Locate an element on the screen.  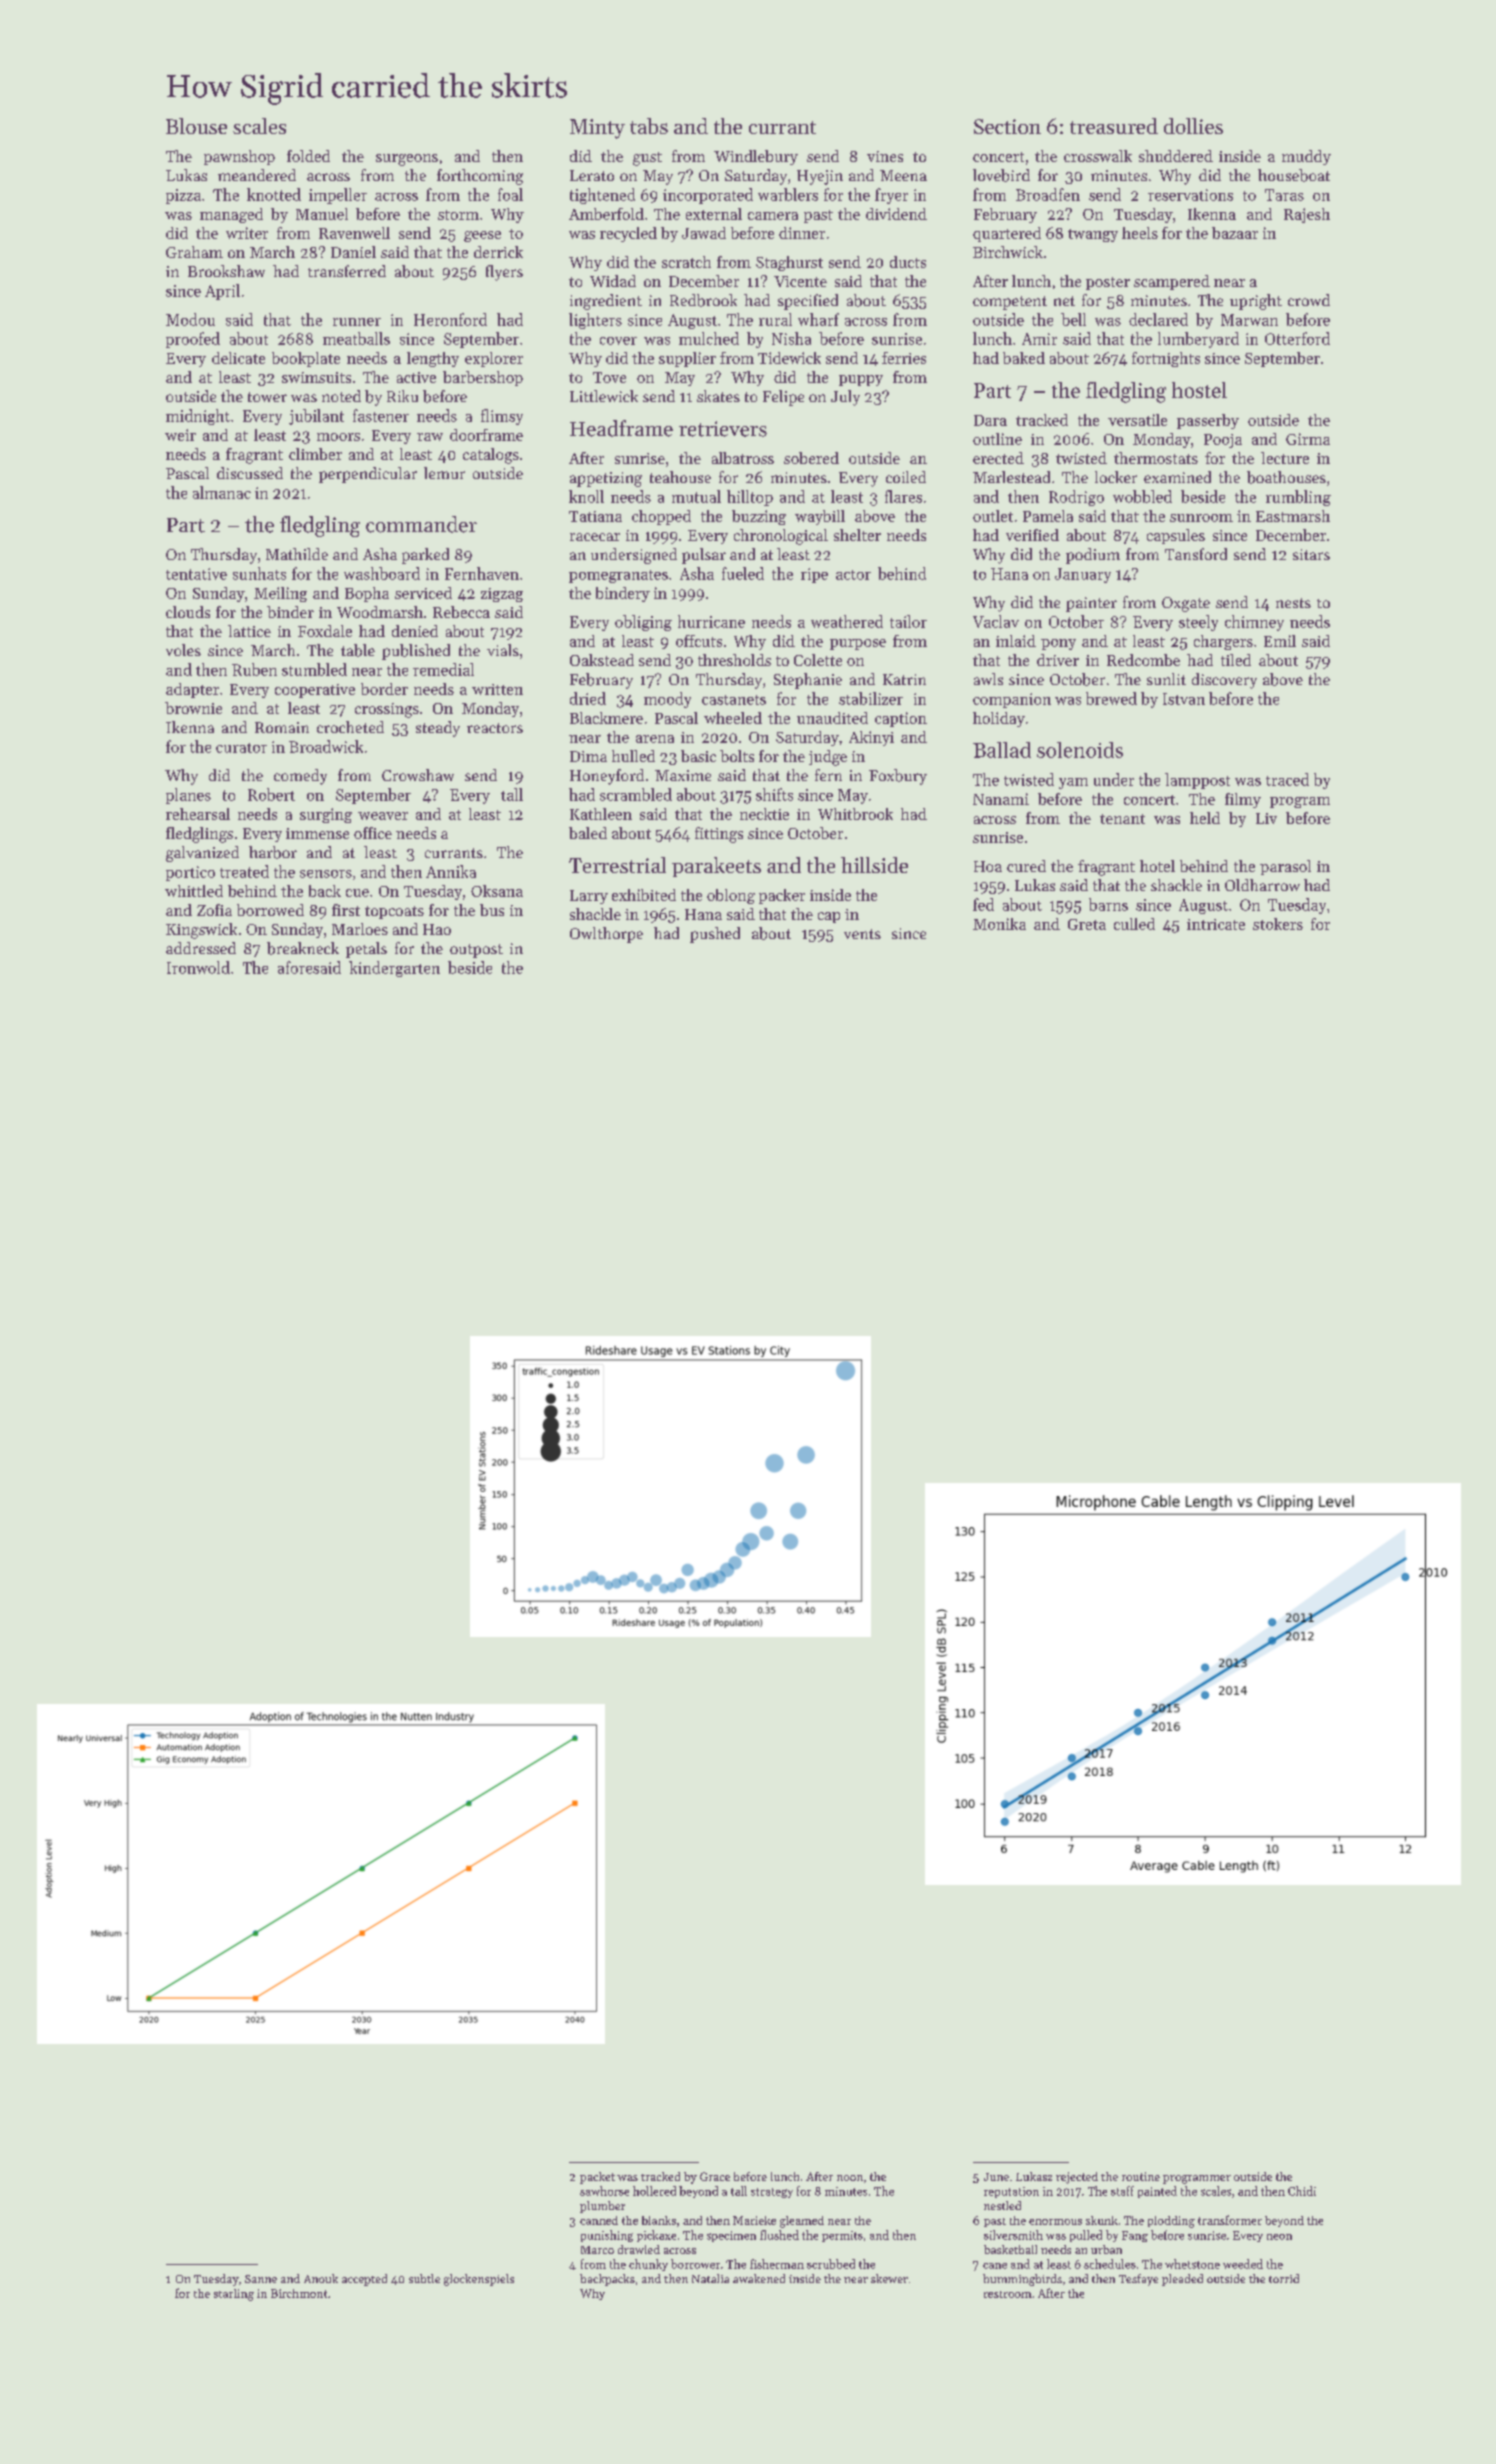
transformer is located at coordinates (1230, 2220).
